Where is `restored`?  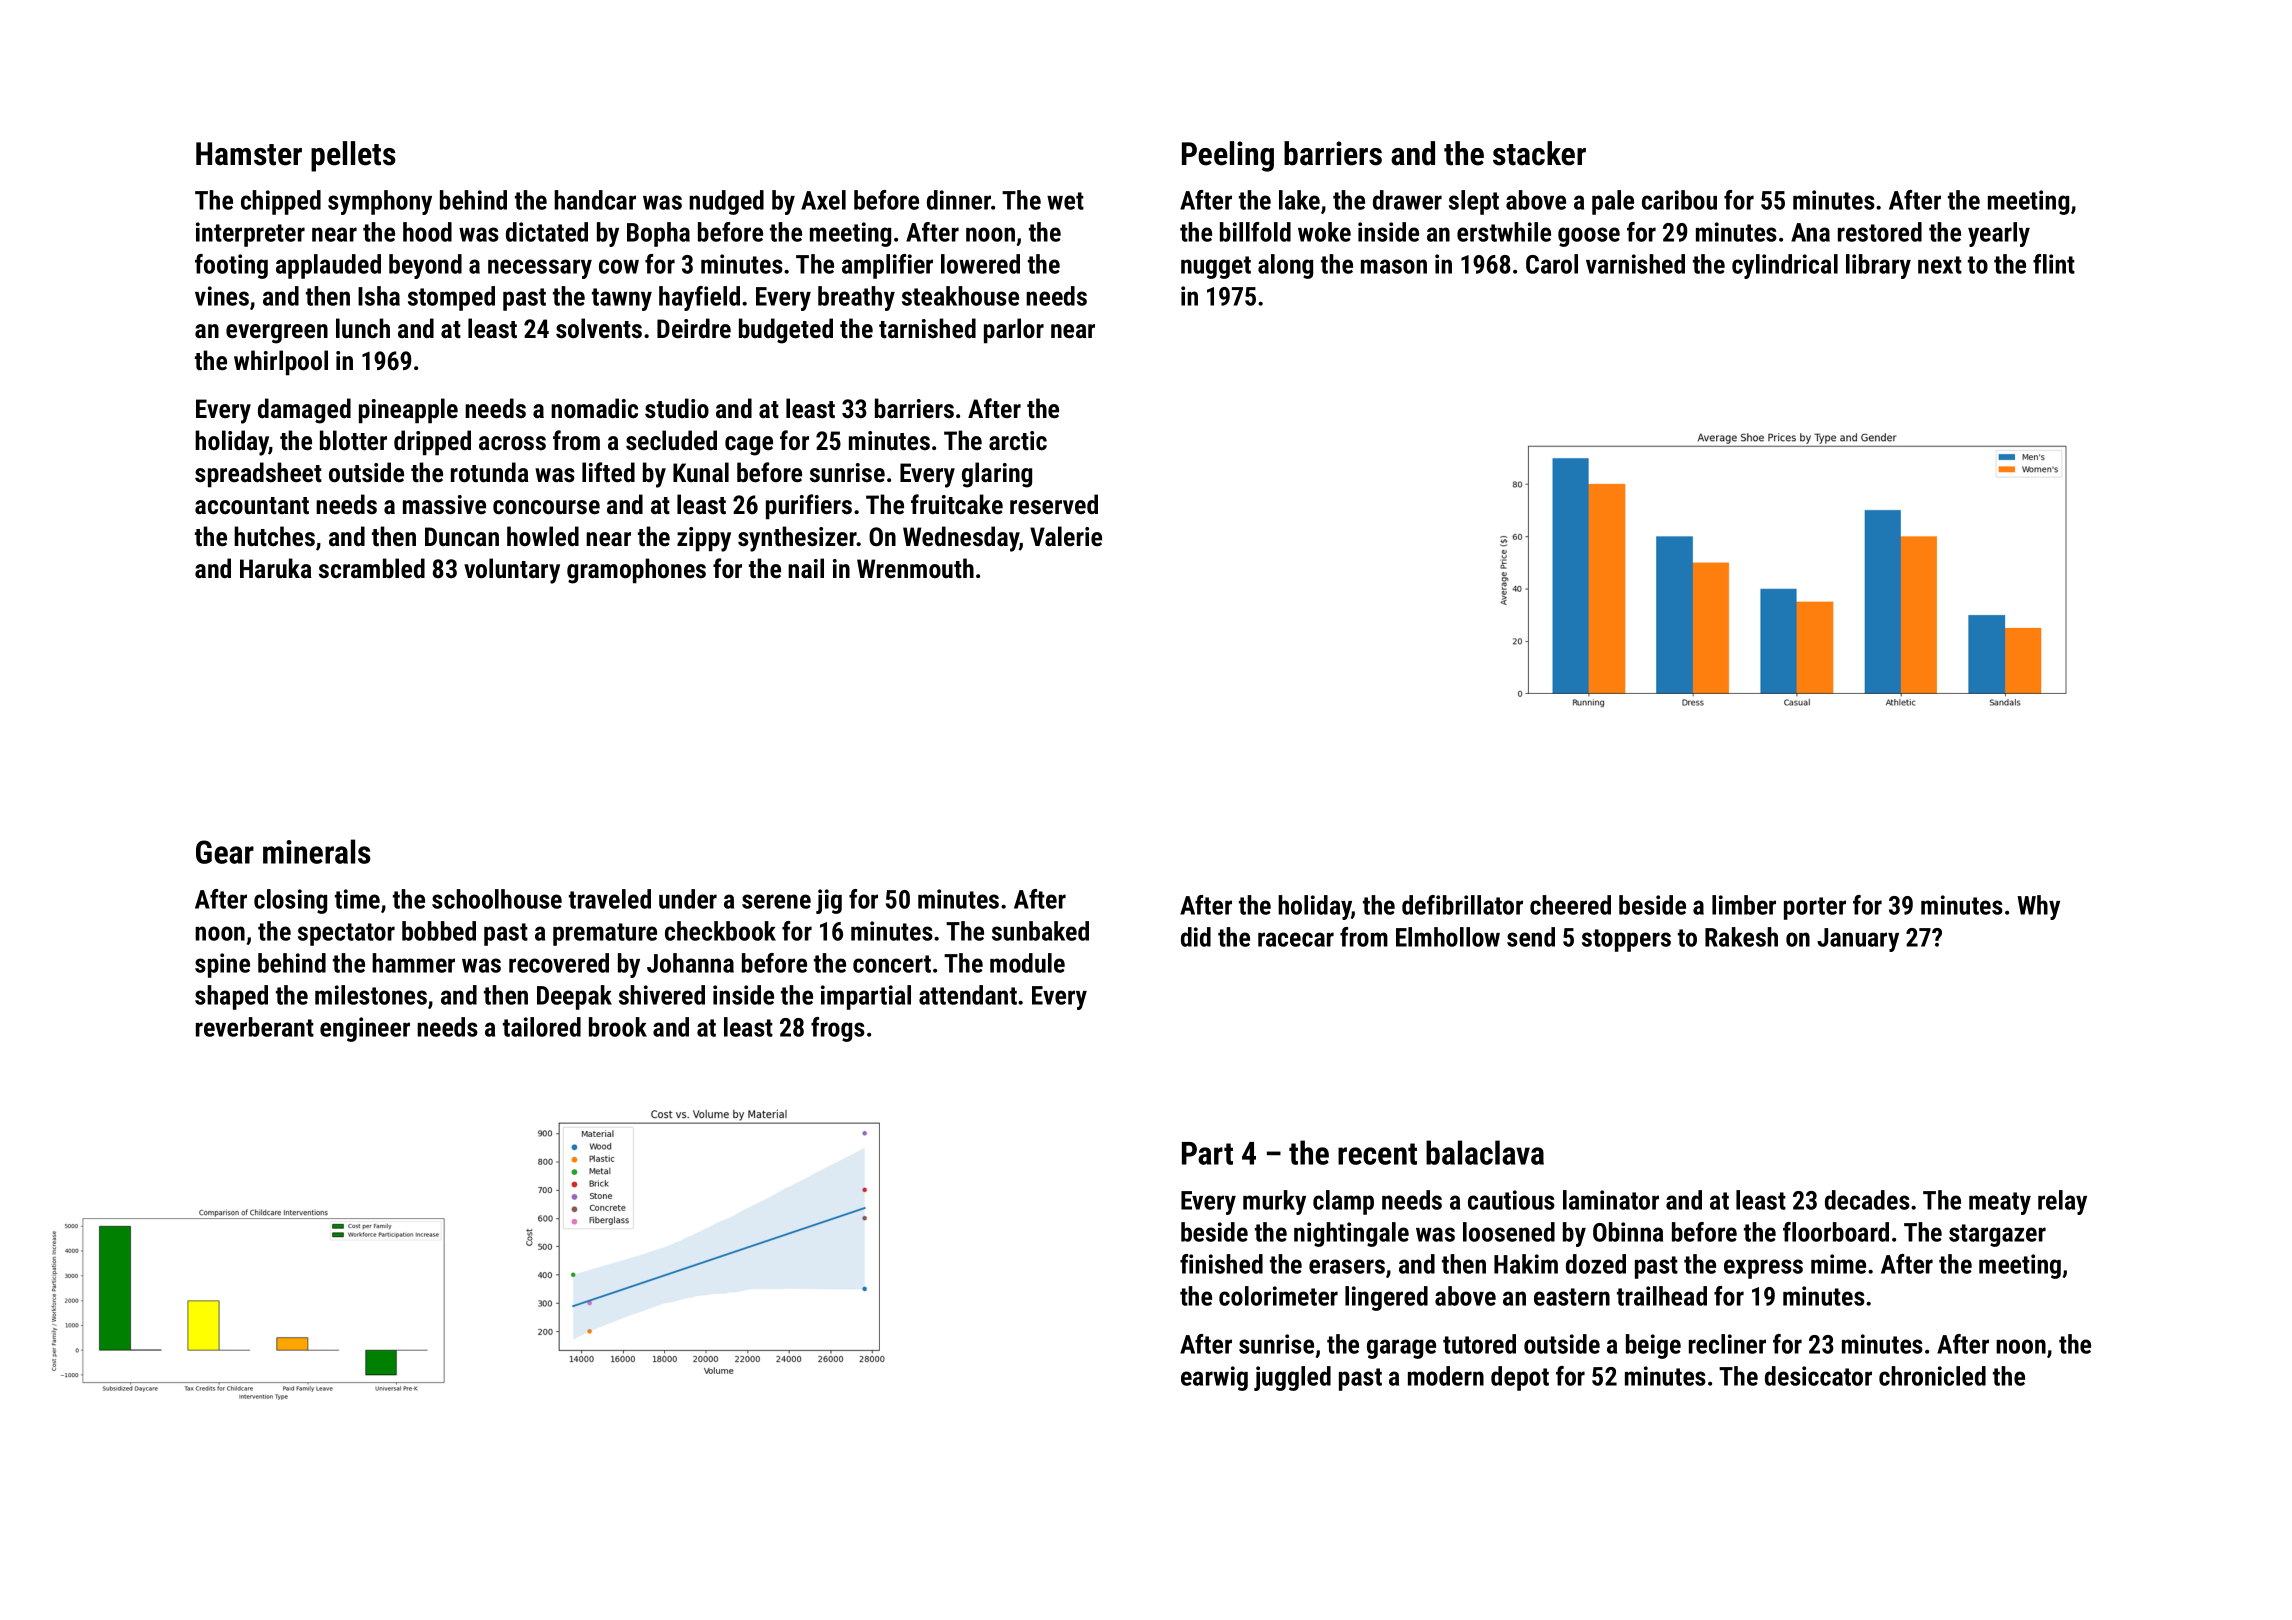 restored is located at coordinates (1880, 232).
